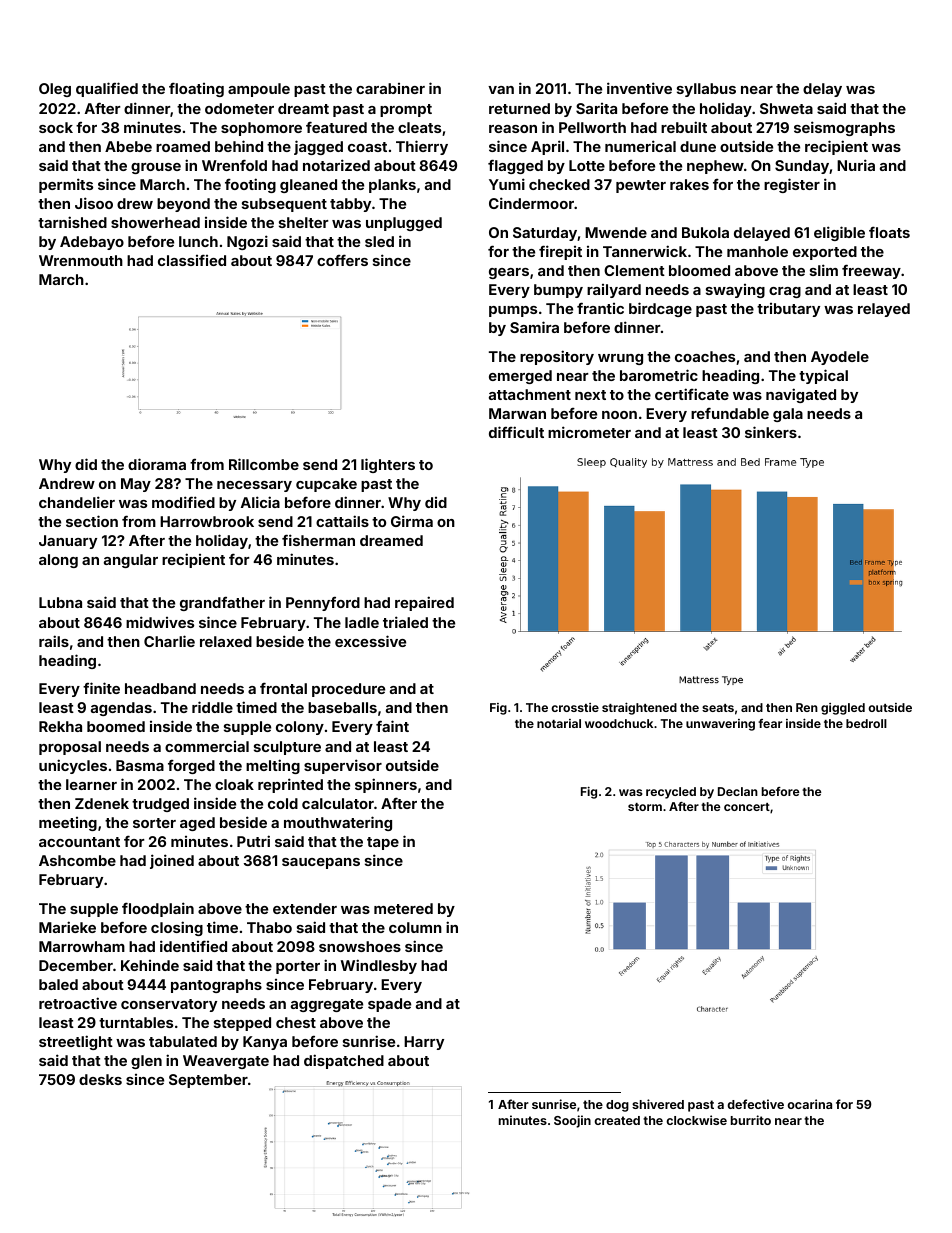 Image resolution: width=952 pixels, height=1233 pixels. Describe the element at coordinates (146, 1062) in the page. I see `glen` at that location.
